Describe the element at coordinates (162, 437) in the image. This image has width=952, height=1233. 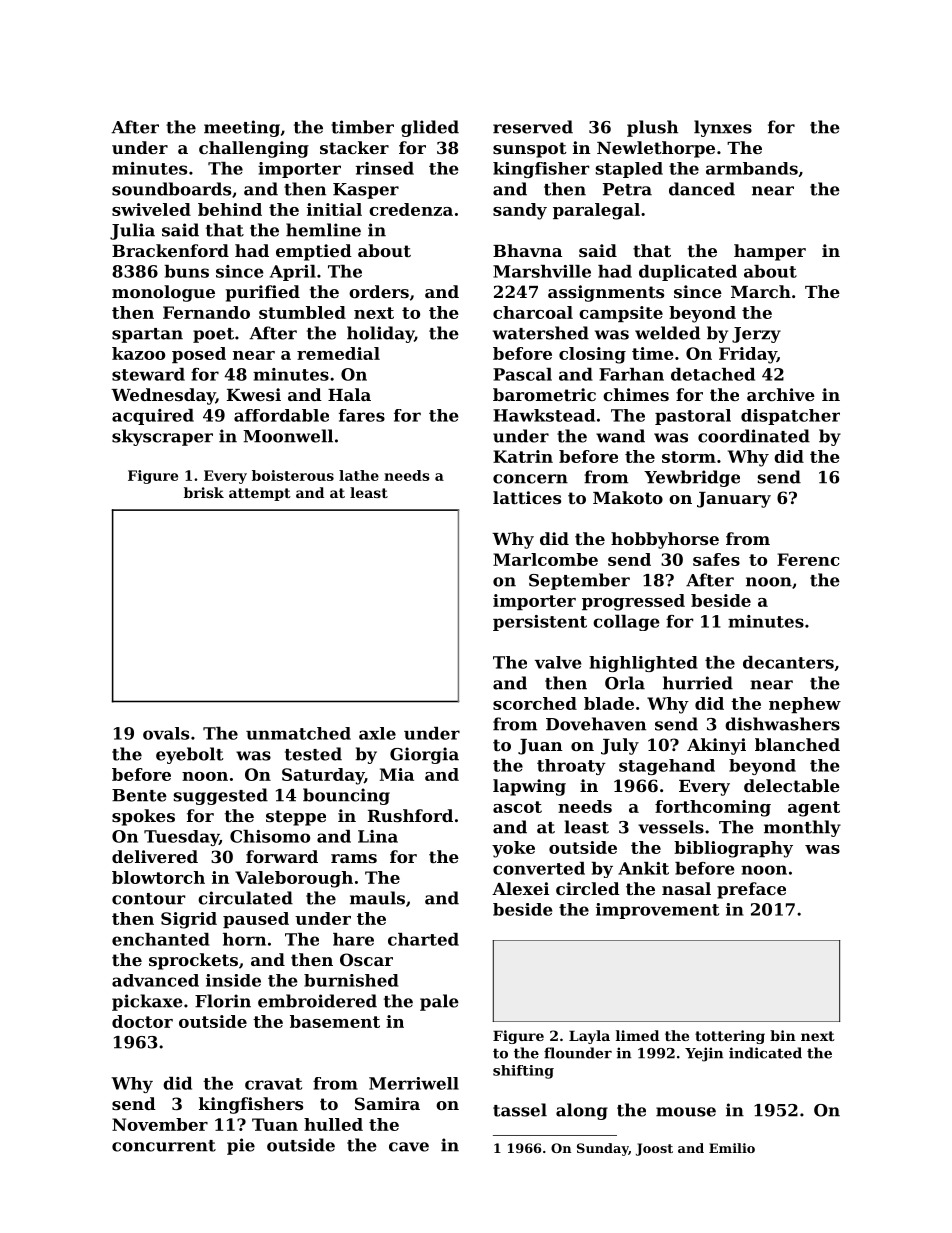
I see `skyscraper` at that location.
